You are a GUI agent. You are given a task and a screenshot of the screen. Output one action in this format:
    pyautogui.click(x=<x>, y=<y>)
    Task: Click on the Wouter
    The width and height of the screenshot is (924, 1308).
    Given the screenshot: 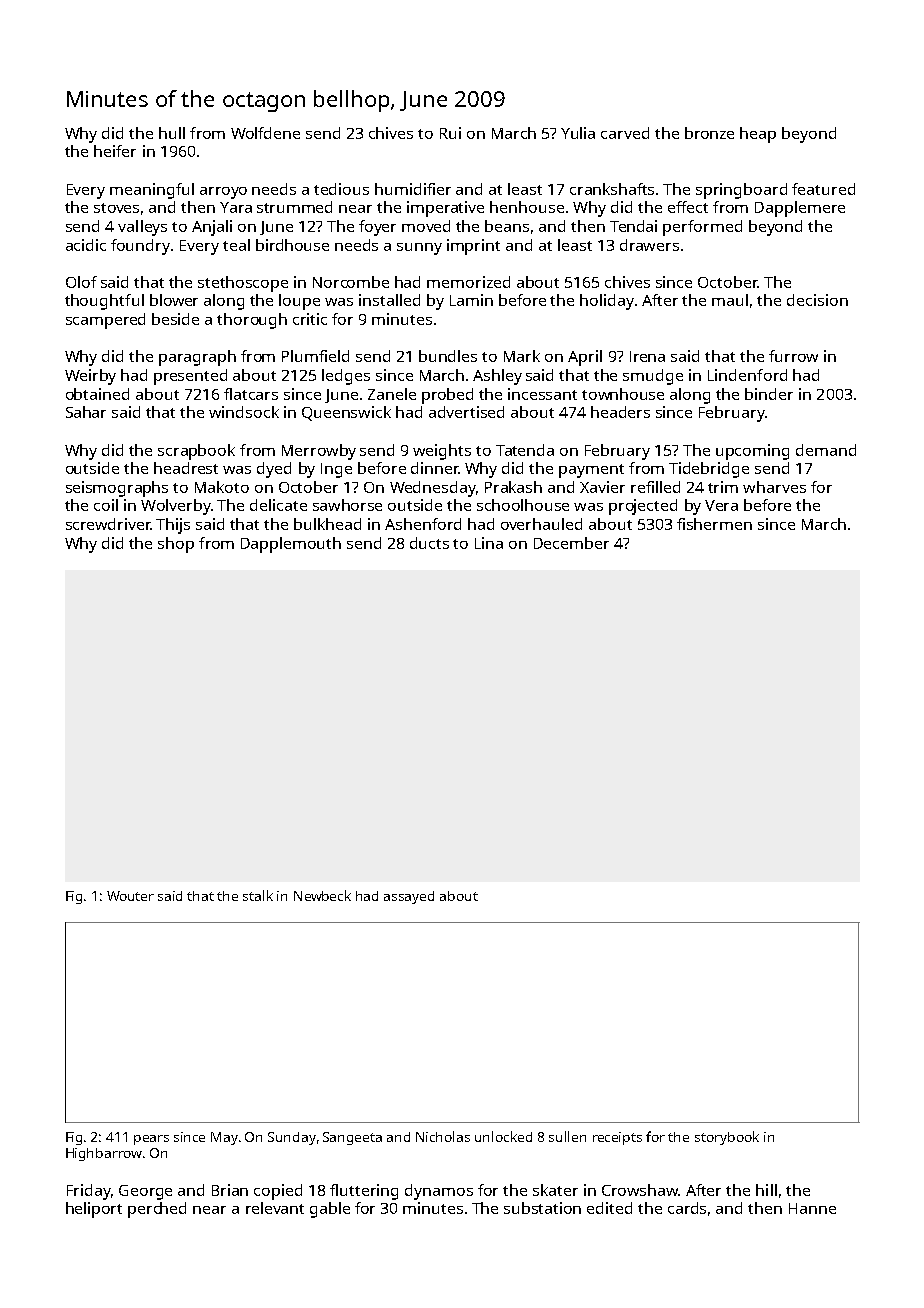 What is the action you would take?
    pyautogui.click(x=130, y=896)
